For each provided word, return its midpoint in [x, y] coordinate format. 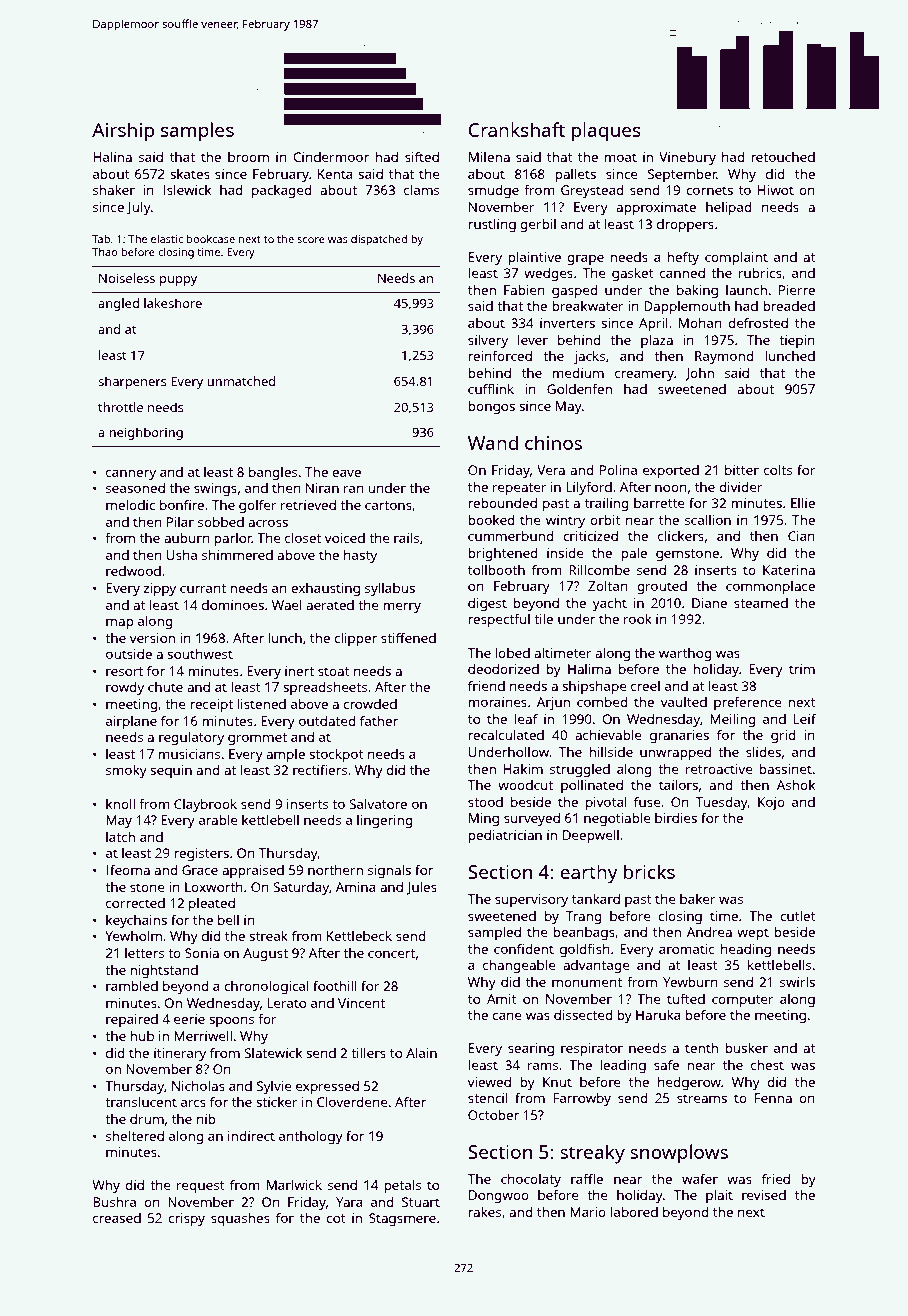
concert [391, 953]
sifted [422, 156]
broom [248, 157]
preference [748, 703]
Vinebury [687, 158]
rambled [132, 986]
